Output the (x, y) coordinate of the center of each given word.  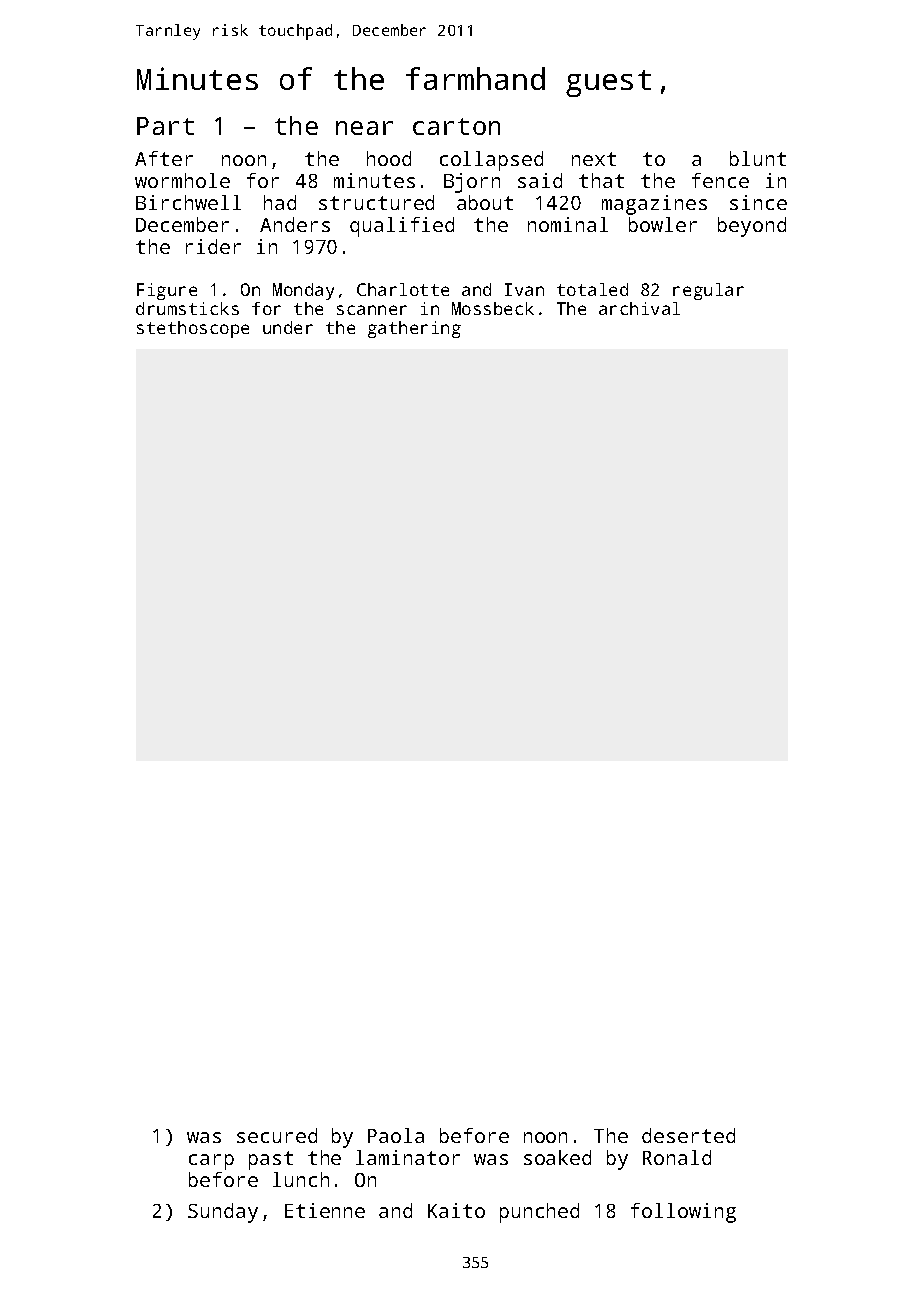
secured (277, 1135)
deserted (688, 1135)
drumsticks (187, 308)
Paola (396, 1135)
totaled (592, 289)
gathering (414, 329)
